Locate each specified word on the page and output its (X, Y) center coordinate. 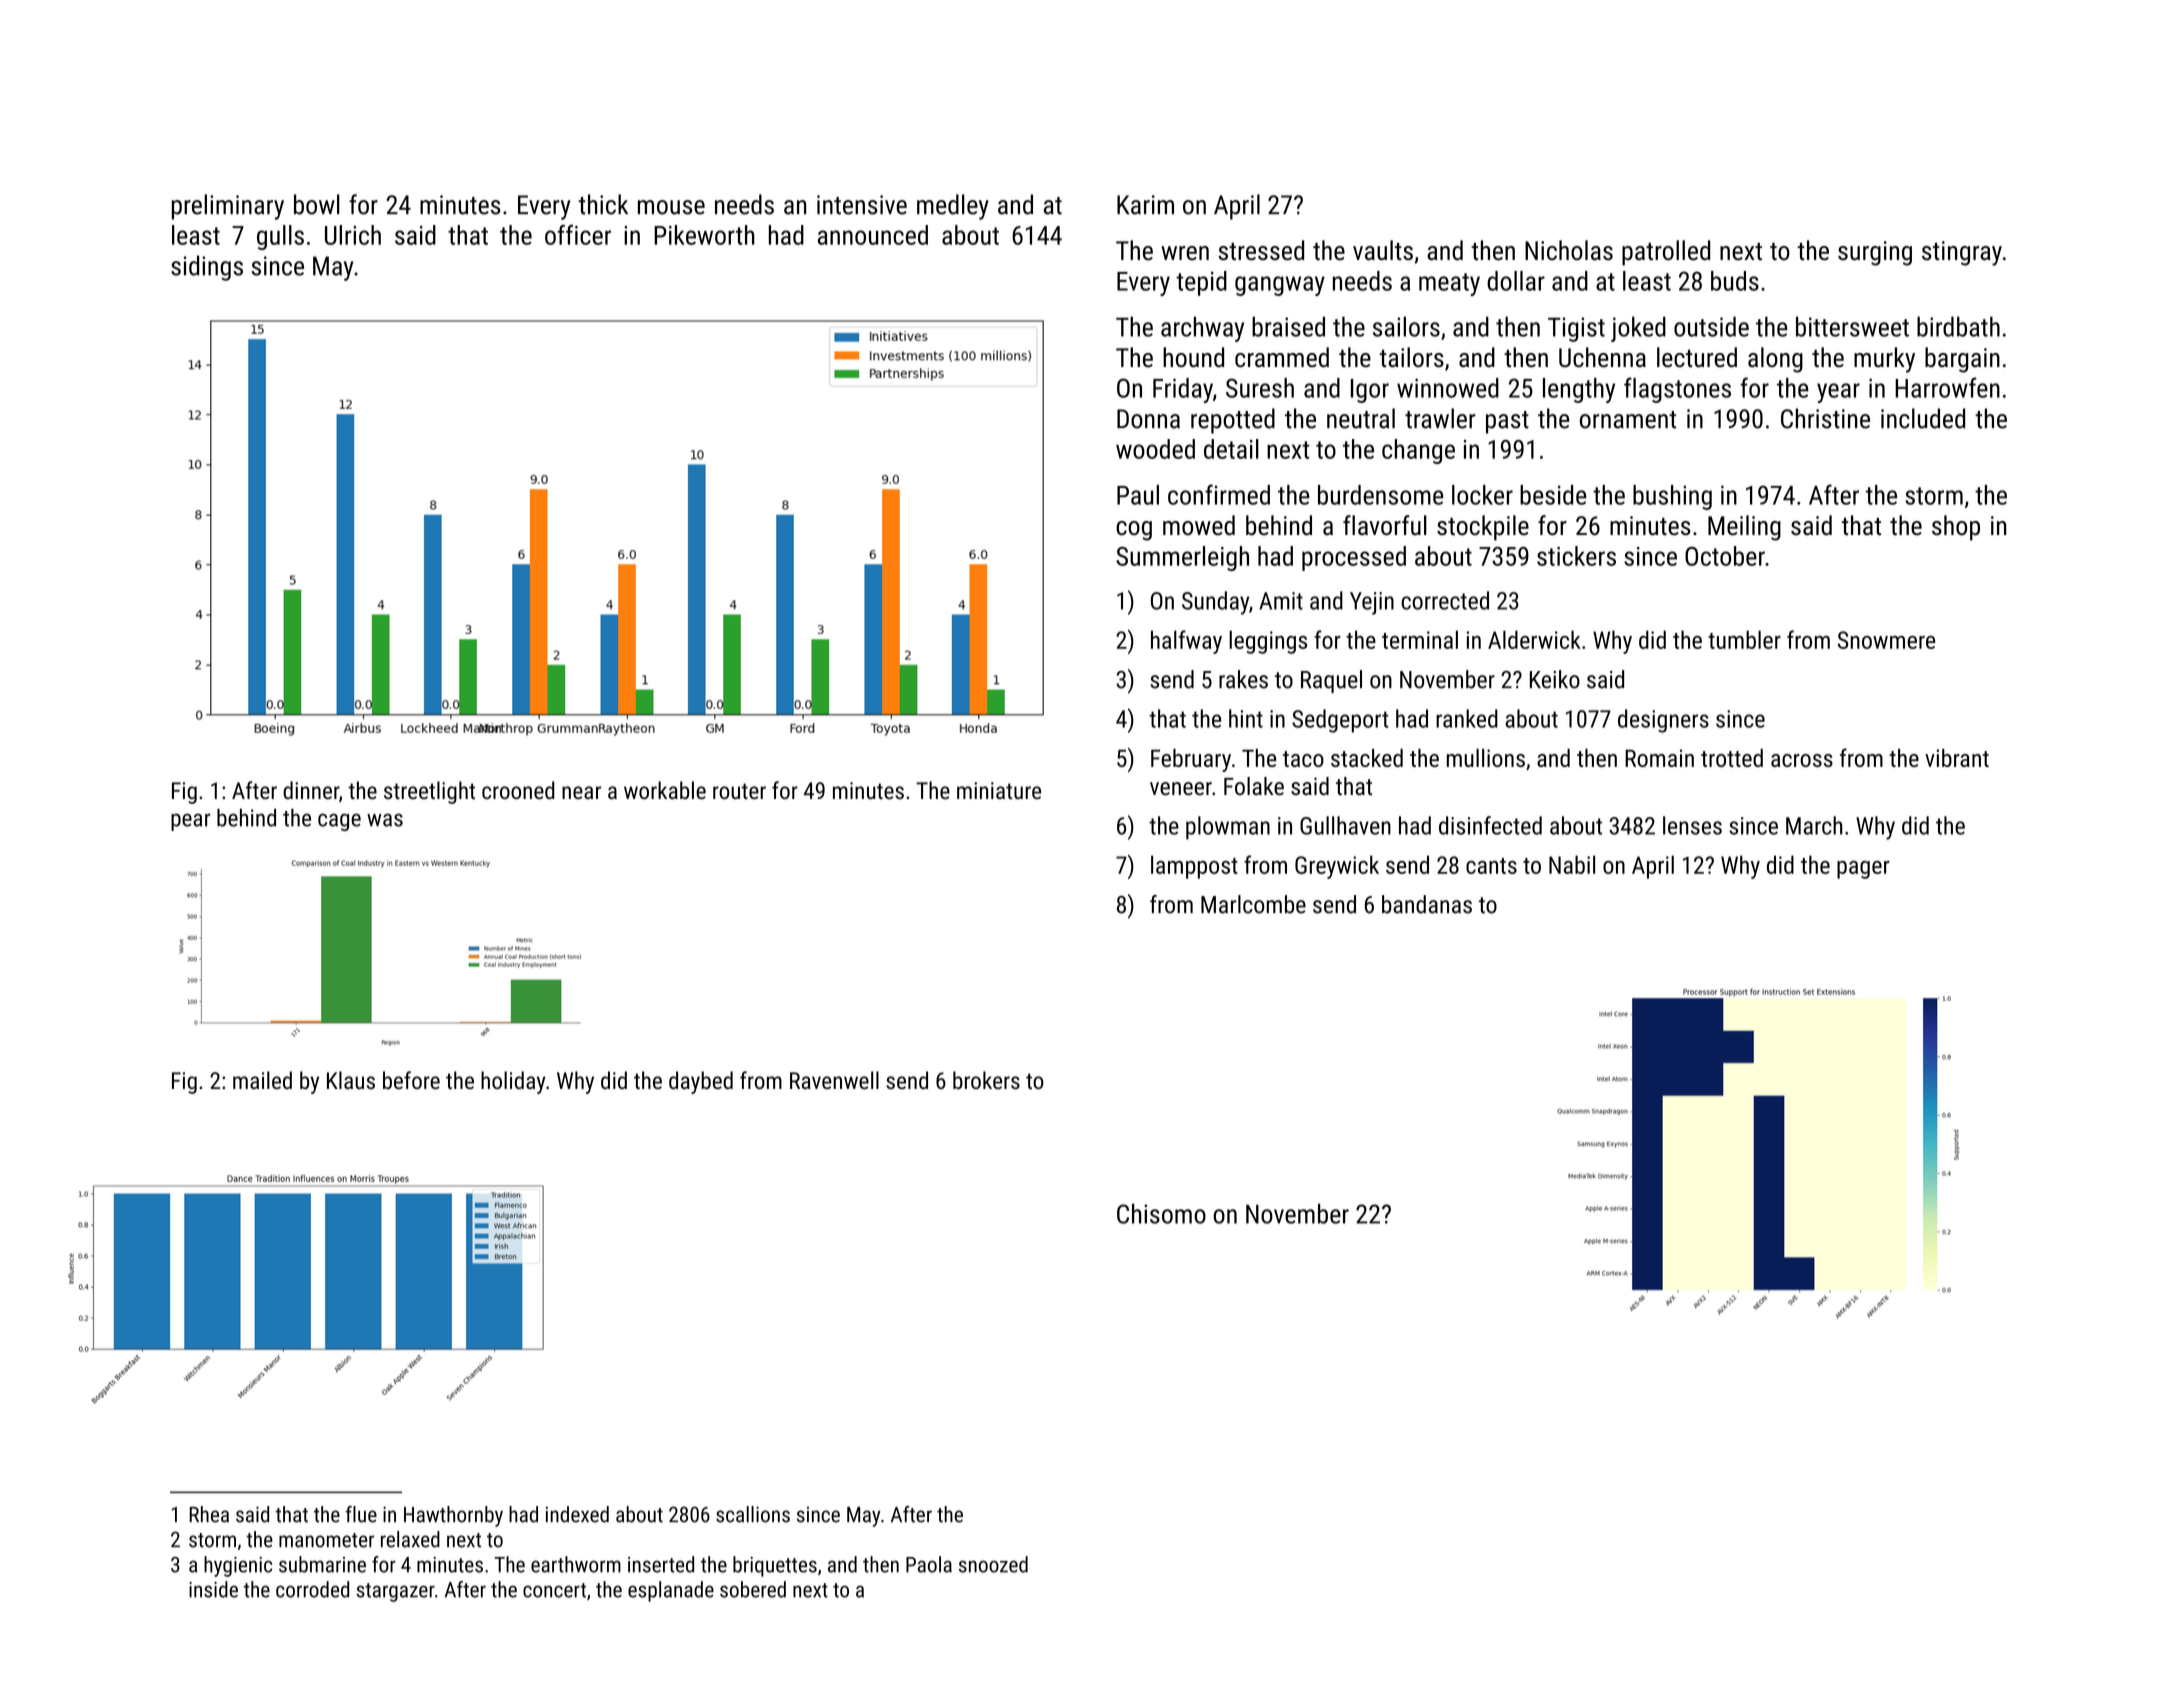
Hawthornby (453, 1516)
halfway (1186, 642)
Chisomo (1161, 1213)
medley (953, 207)
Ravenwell (834, 1080)
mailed (262, 1080)
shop (1956, 528)
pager (1863, 870)
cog (1134, 531)
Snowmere (1886, 640)
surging (1875, 253)
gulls (280, 237)
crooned (518, 790)
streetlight (429, 792)
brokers (986, 1080)
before (411, 1080)
